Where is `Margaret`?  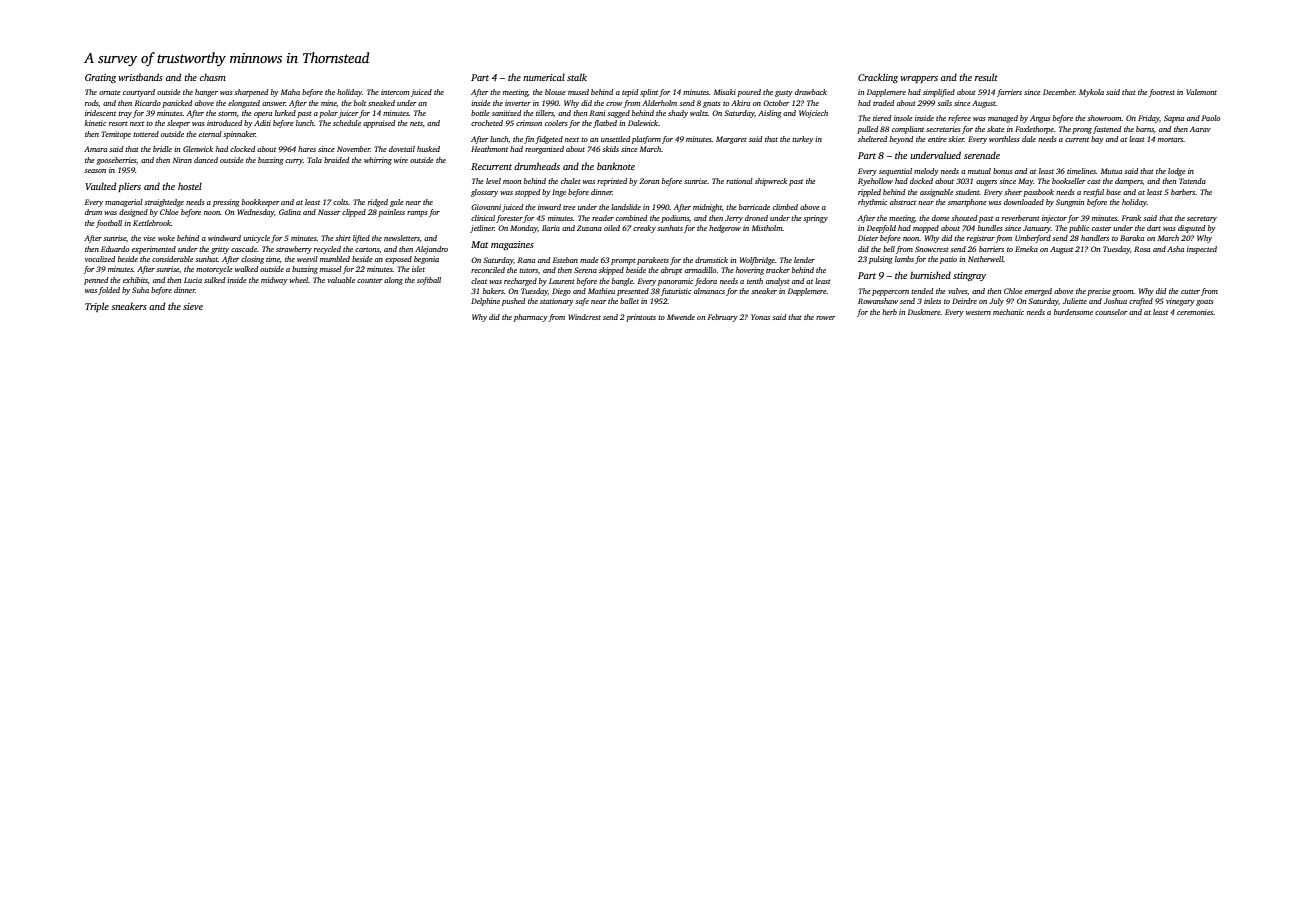
Margaret is located at coordinates (731, 140).
